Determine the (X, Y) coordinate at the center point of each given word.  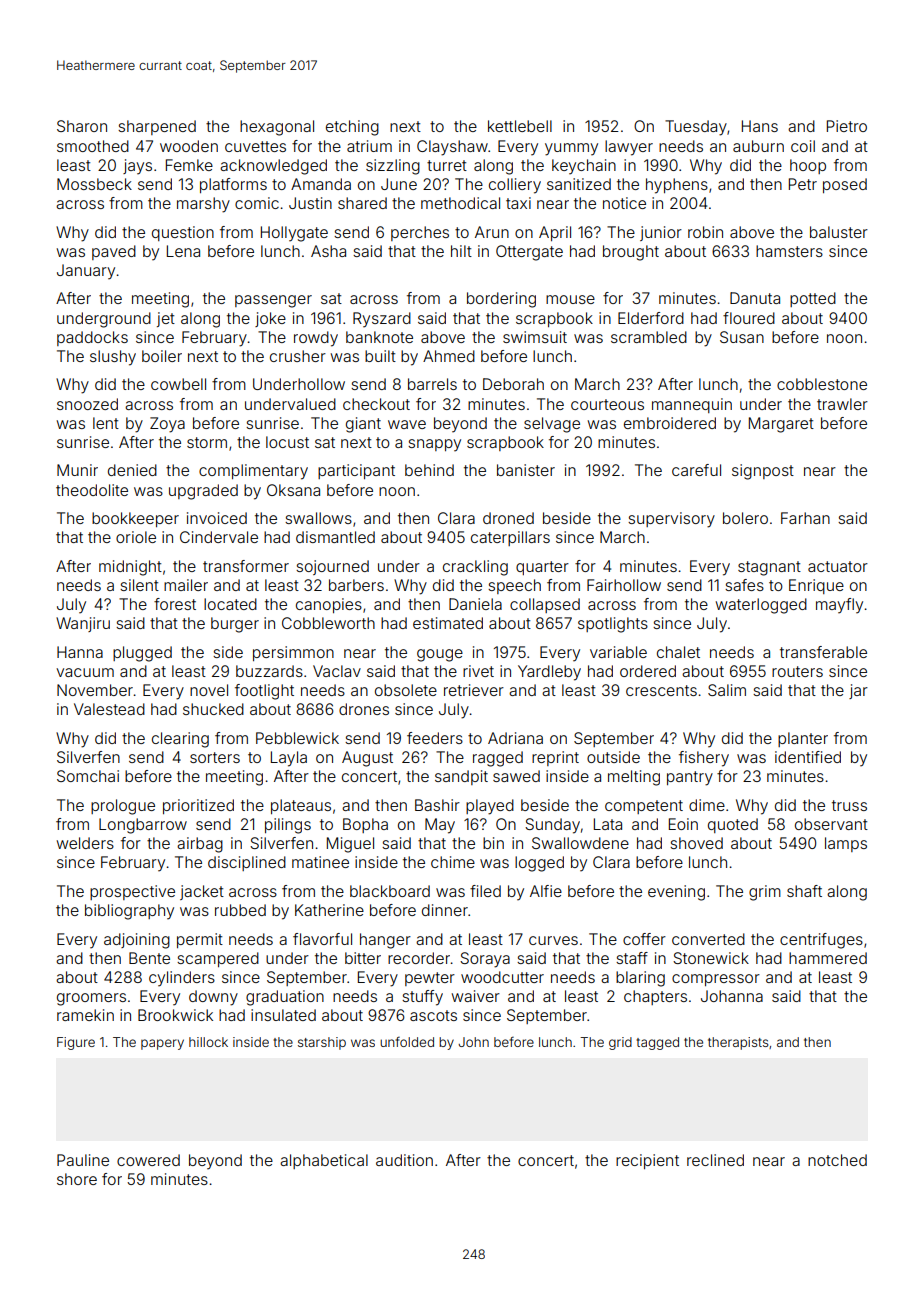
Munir (77, 470)
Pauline (83, 1160)
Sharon (82, 126)
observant (831, 824)
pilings (288, 826)
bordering (501, 300)
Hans (760, 126)
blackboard (390, 891)
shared (362, 203)
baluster (839, 232)
